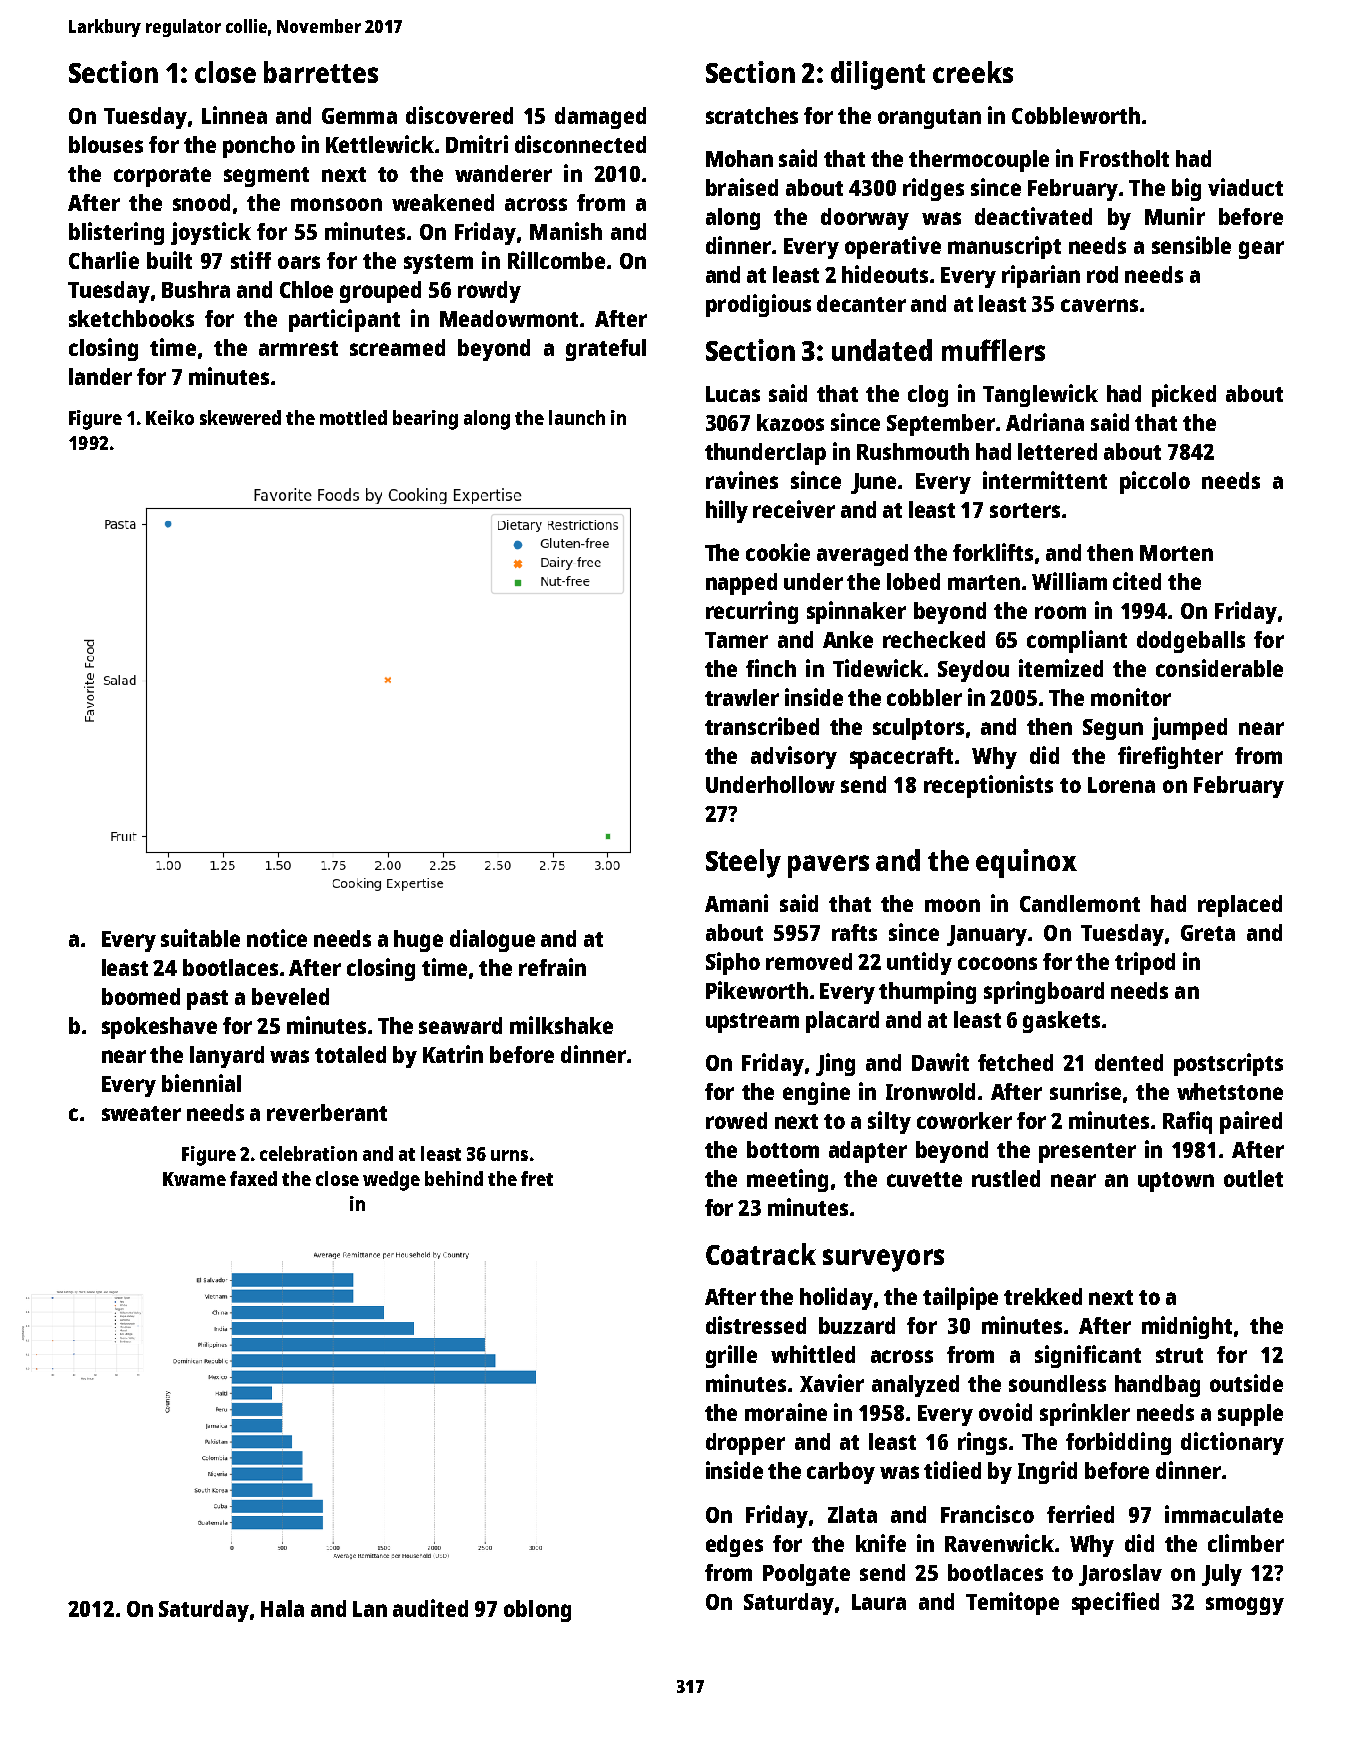  I want to click on rowdy, so click(489, 292).
